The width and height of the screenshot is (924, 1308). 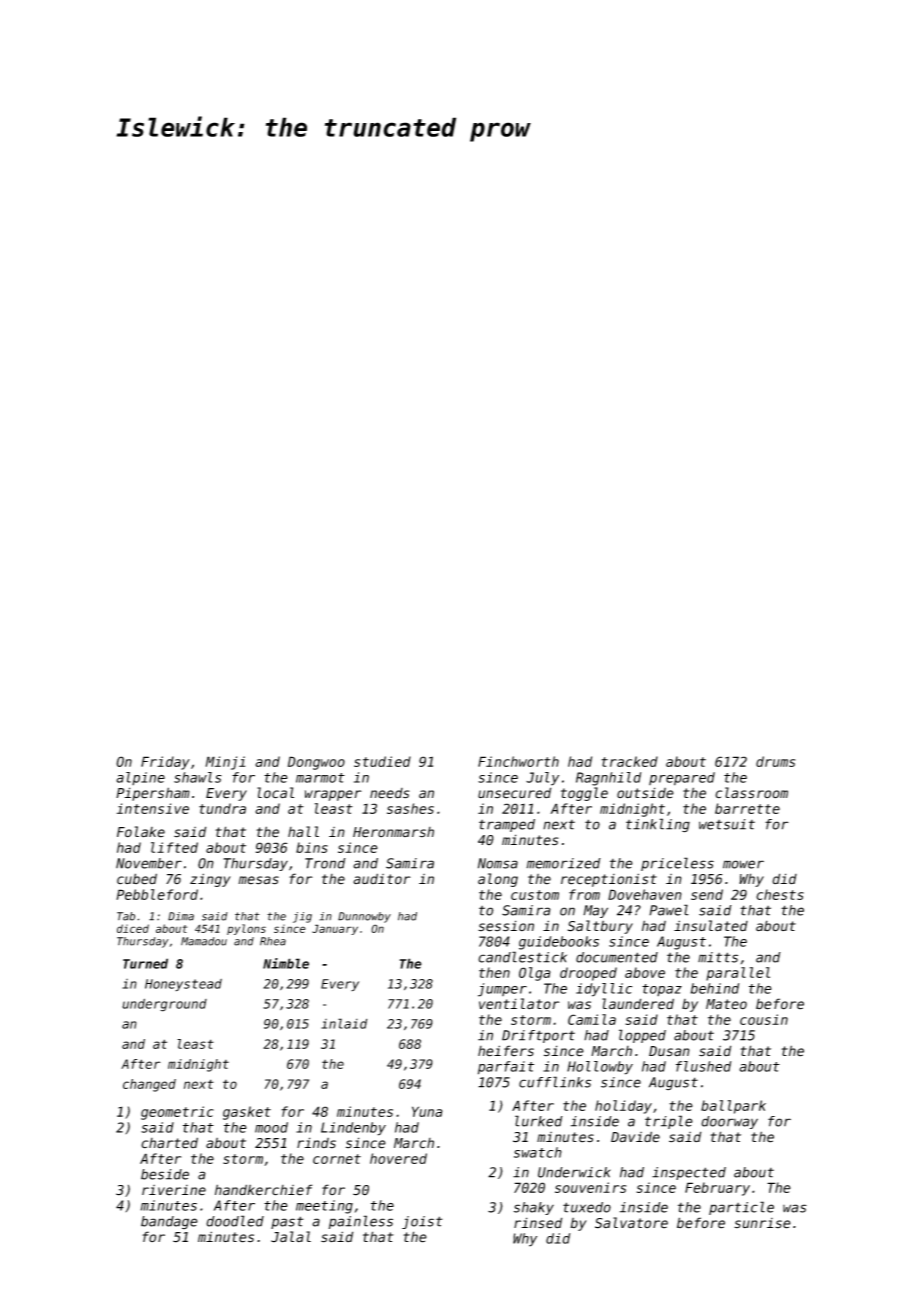 What do you see at coordinates (743, 864) in the screenshot?
I see `mower` at bounding box center [743, 864].
